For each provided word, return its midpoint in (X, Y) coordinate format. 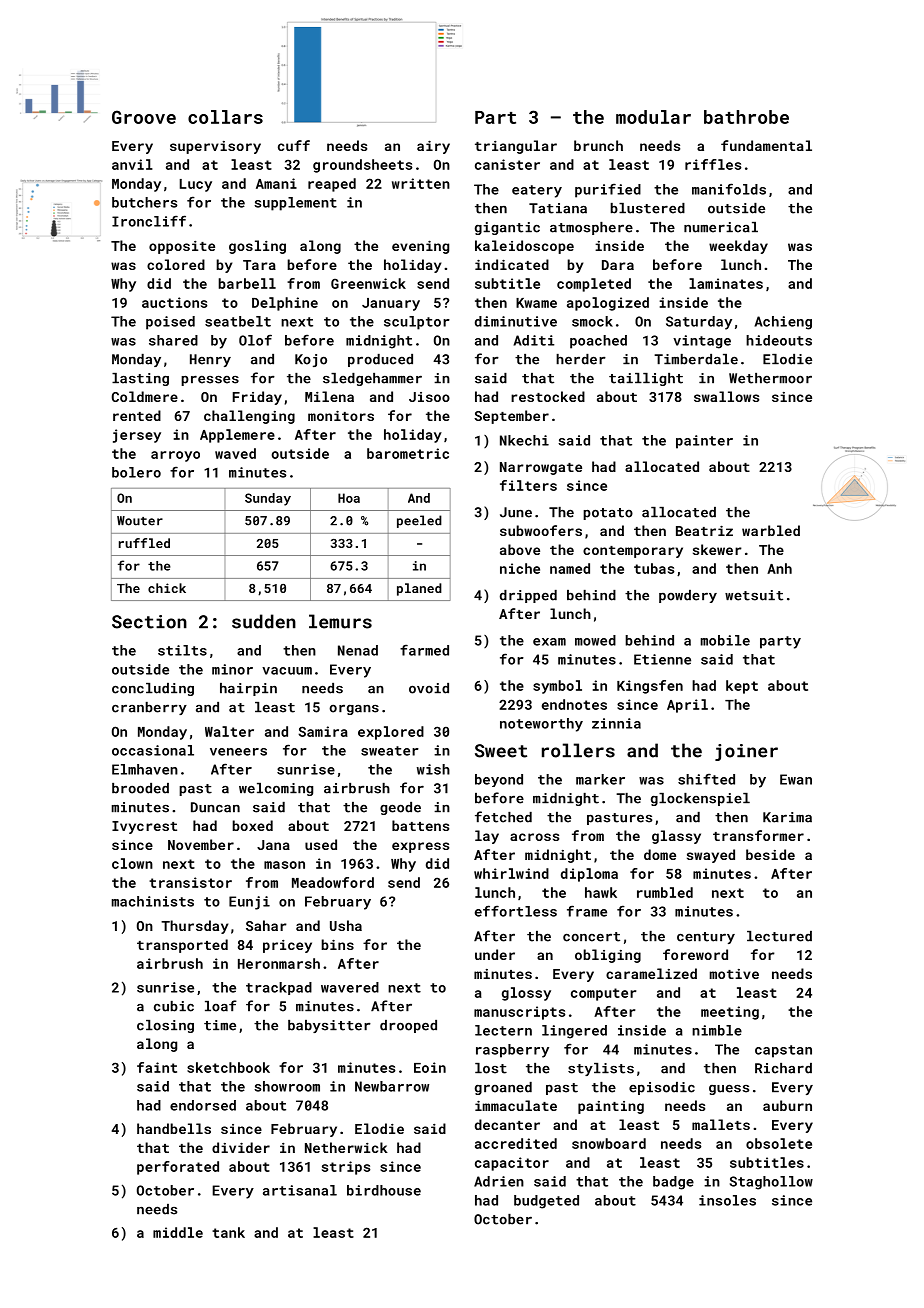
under (495, 954)
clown (132, 863)
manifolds (729, 189)
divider (241, 1147)
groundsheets (362, 166)
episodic (662, 1088)
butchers (144, 202)
